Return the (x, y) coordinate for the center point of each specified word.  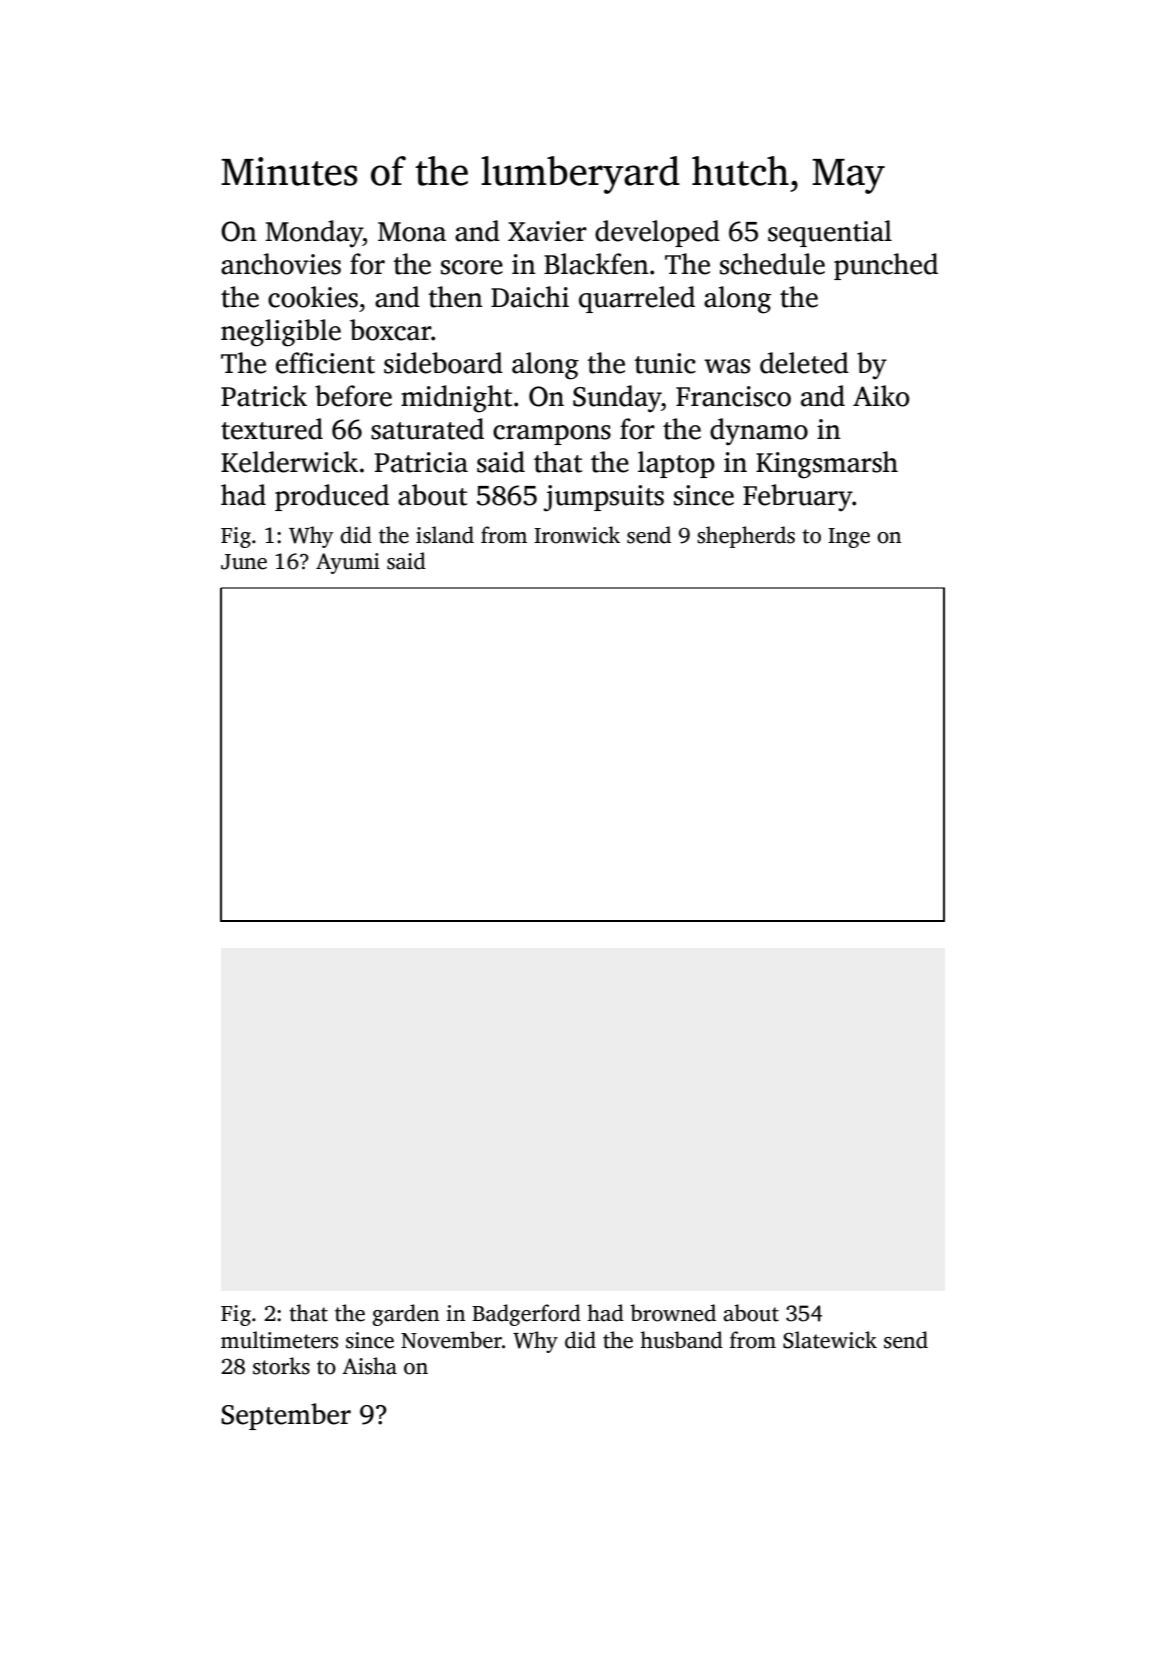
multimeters (279, 1340)
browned (673, 1313)
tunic (665, 363)
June (244, 562)
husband (681, 1340)
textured (272, 429)
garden (406, 1315)
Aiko (881, 396)
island (445, 535)
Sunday (617, 399)
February (798, 498)
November (451, 1340)
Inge (849, 538)
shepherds (746, 537)
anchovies (281, 264)
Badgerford (526, 1315)
